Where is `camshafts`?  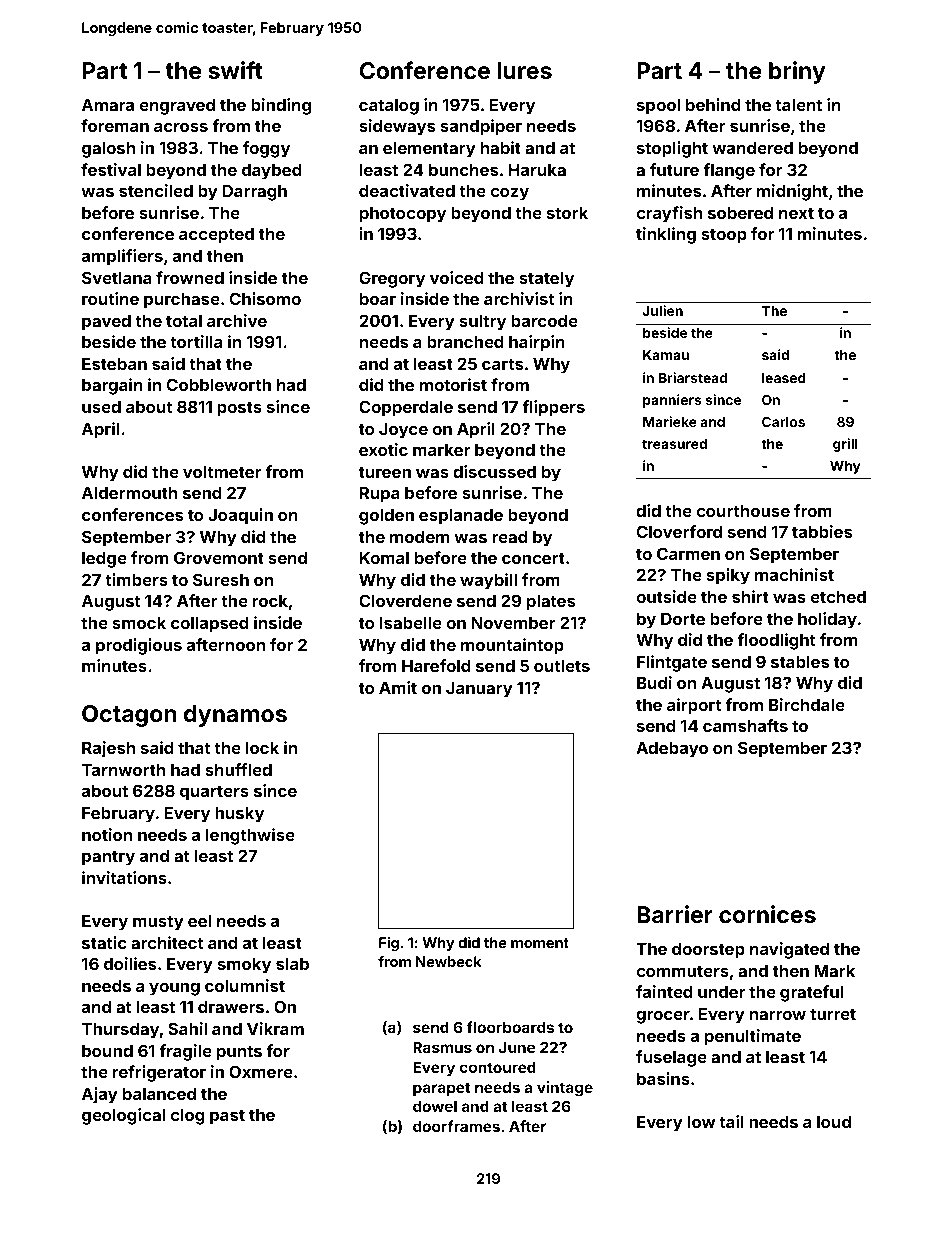
camshafts is located at coordinates (745, 725).
